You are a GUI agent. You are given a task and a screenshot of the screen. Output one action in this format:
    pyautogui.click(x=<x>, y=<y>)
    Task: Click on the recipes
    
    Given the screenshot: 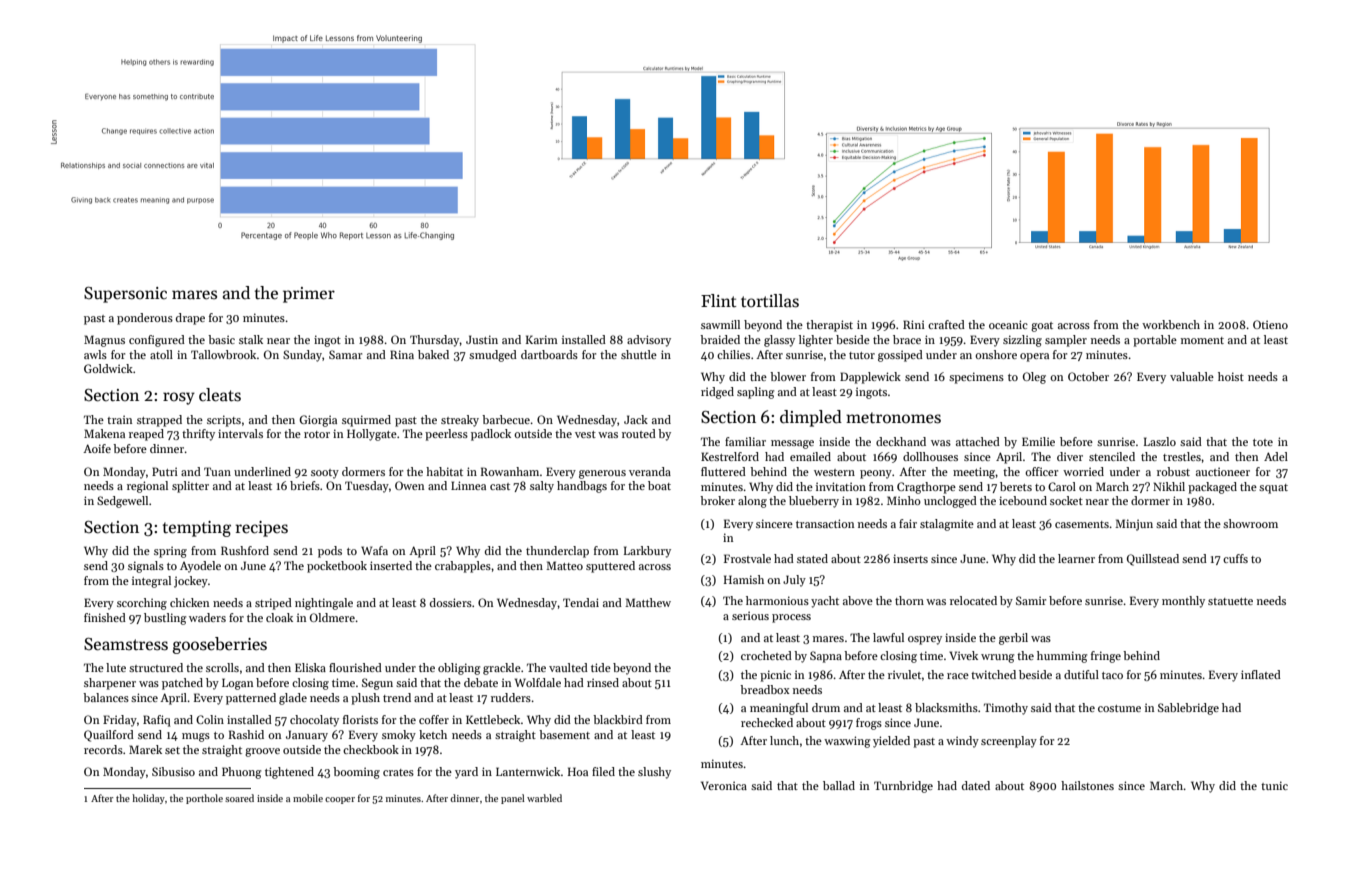 What is the action you would take?
    pyautogui.click(x=262, y=529)
